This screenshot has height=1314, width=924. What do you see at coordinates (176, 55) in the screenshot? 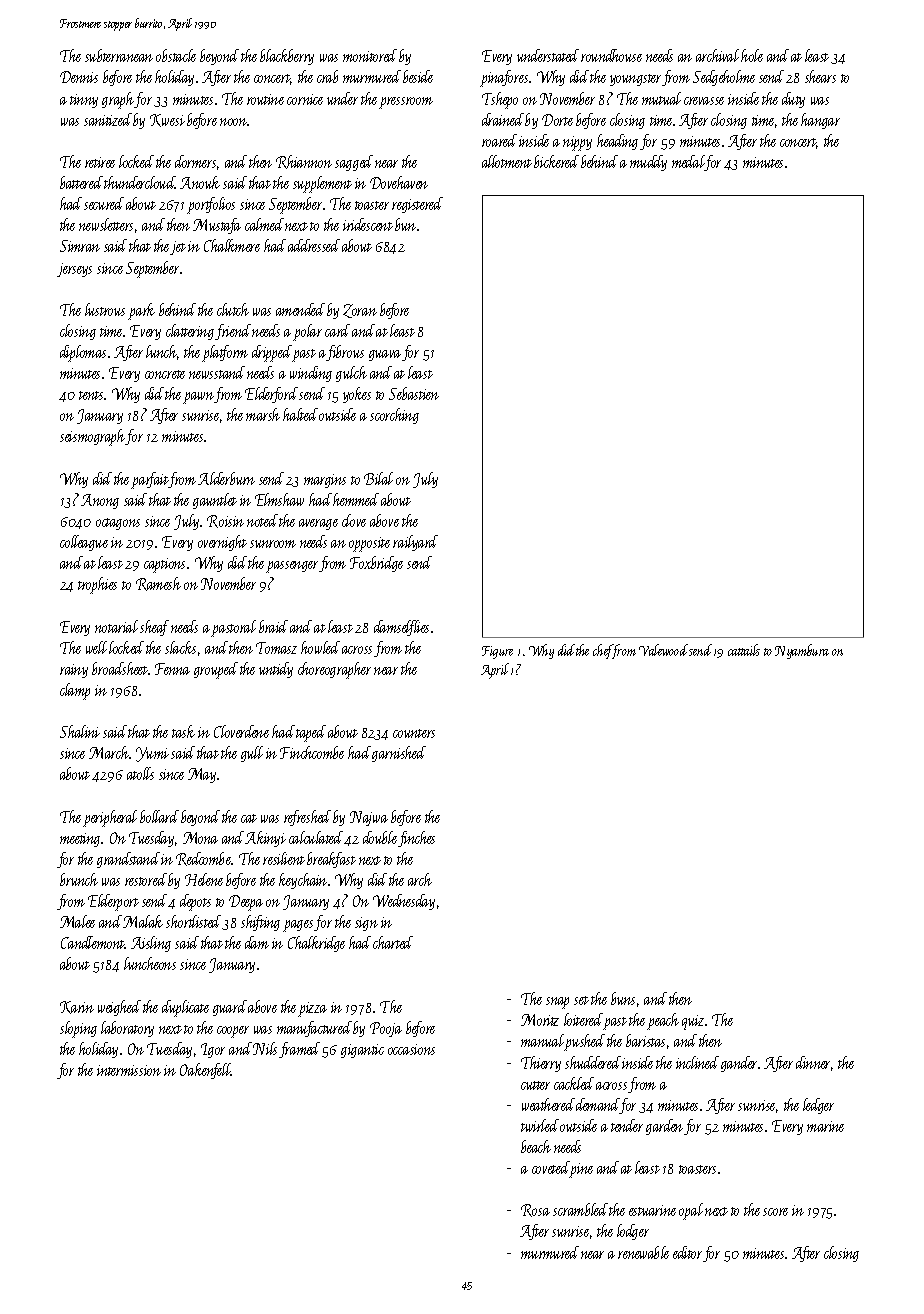
I see `obstacle` at bounding box center [176, 55].
